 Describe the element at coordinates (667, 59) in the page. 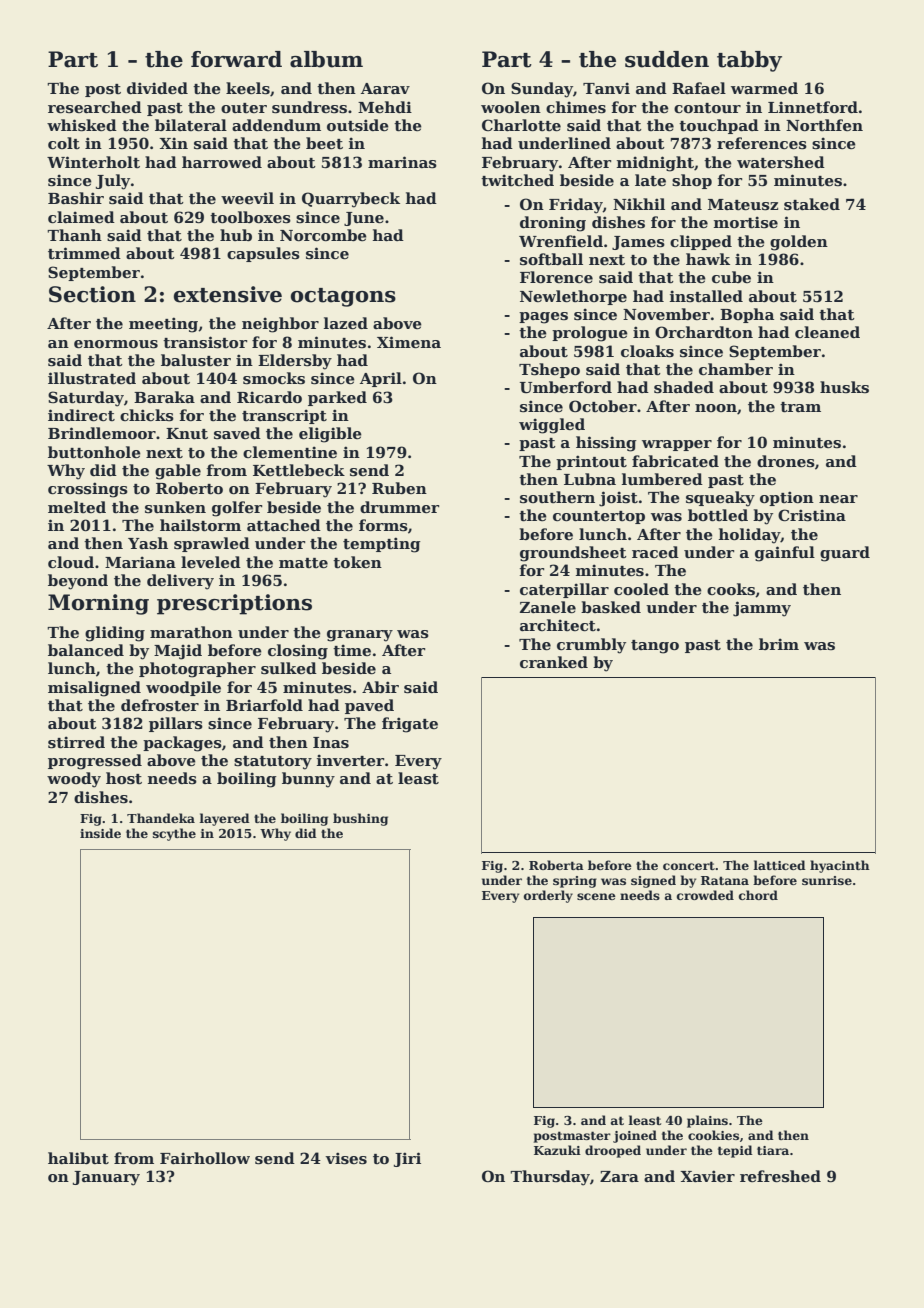

I see `sudden` at that location.
